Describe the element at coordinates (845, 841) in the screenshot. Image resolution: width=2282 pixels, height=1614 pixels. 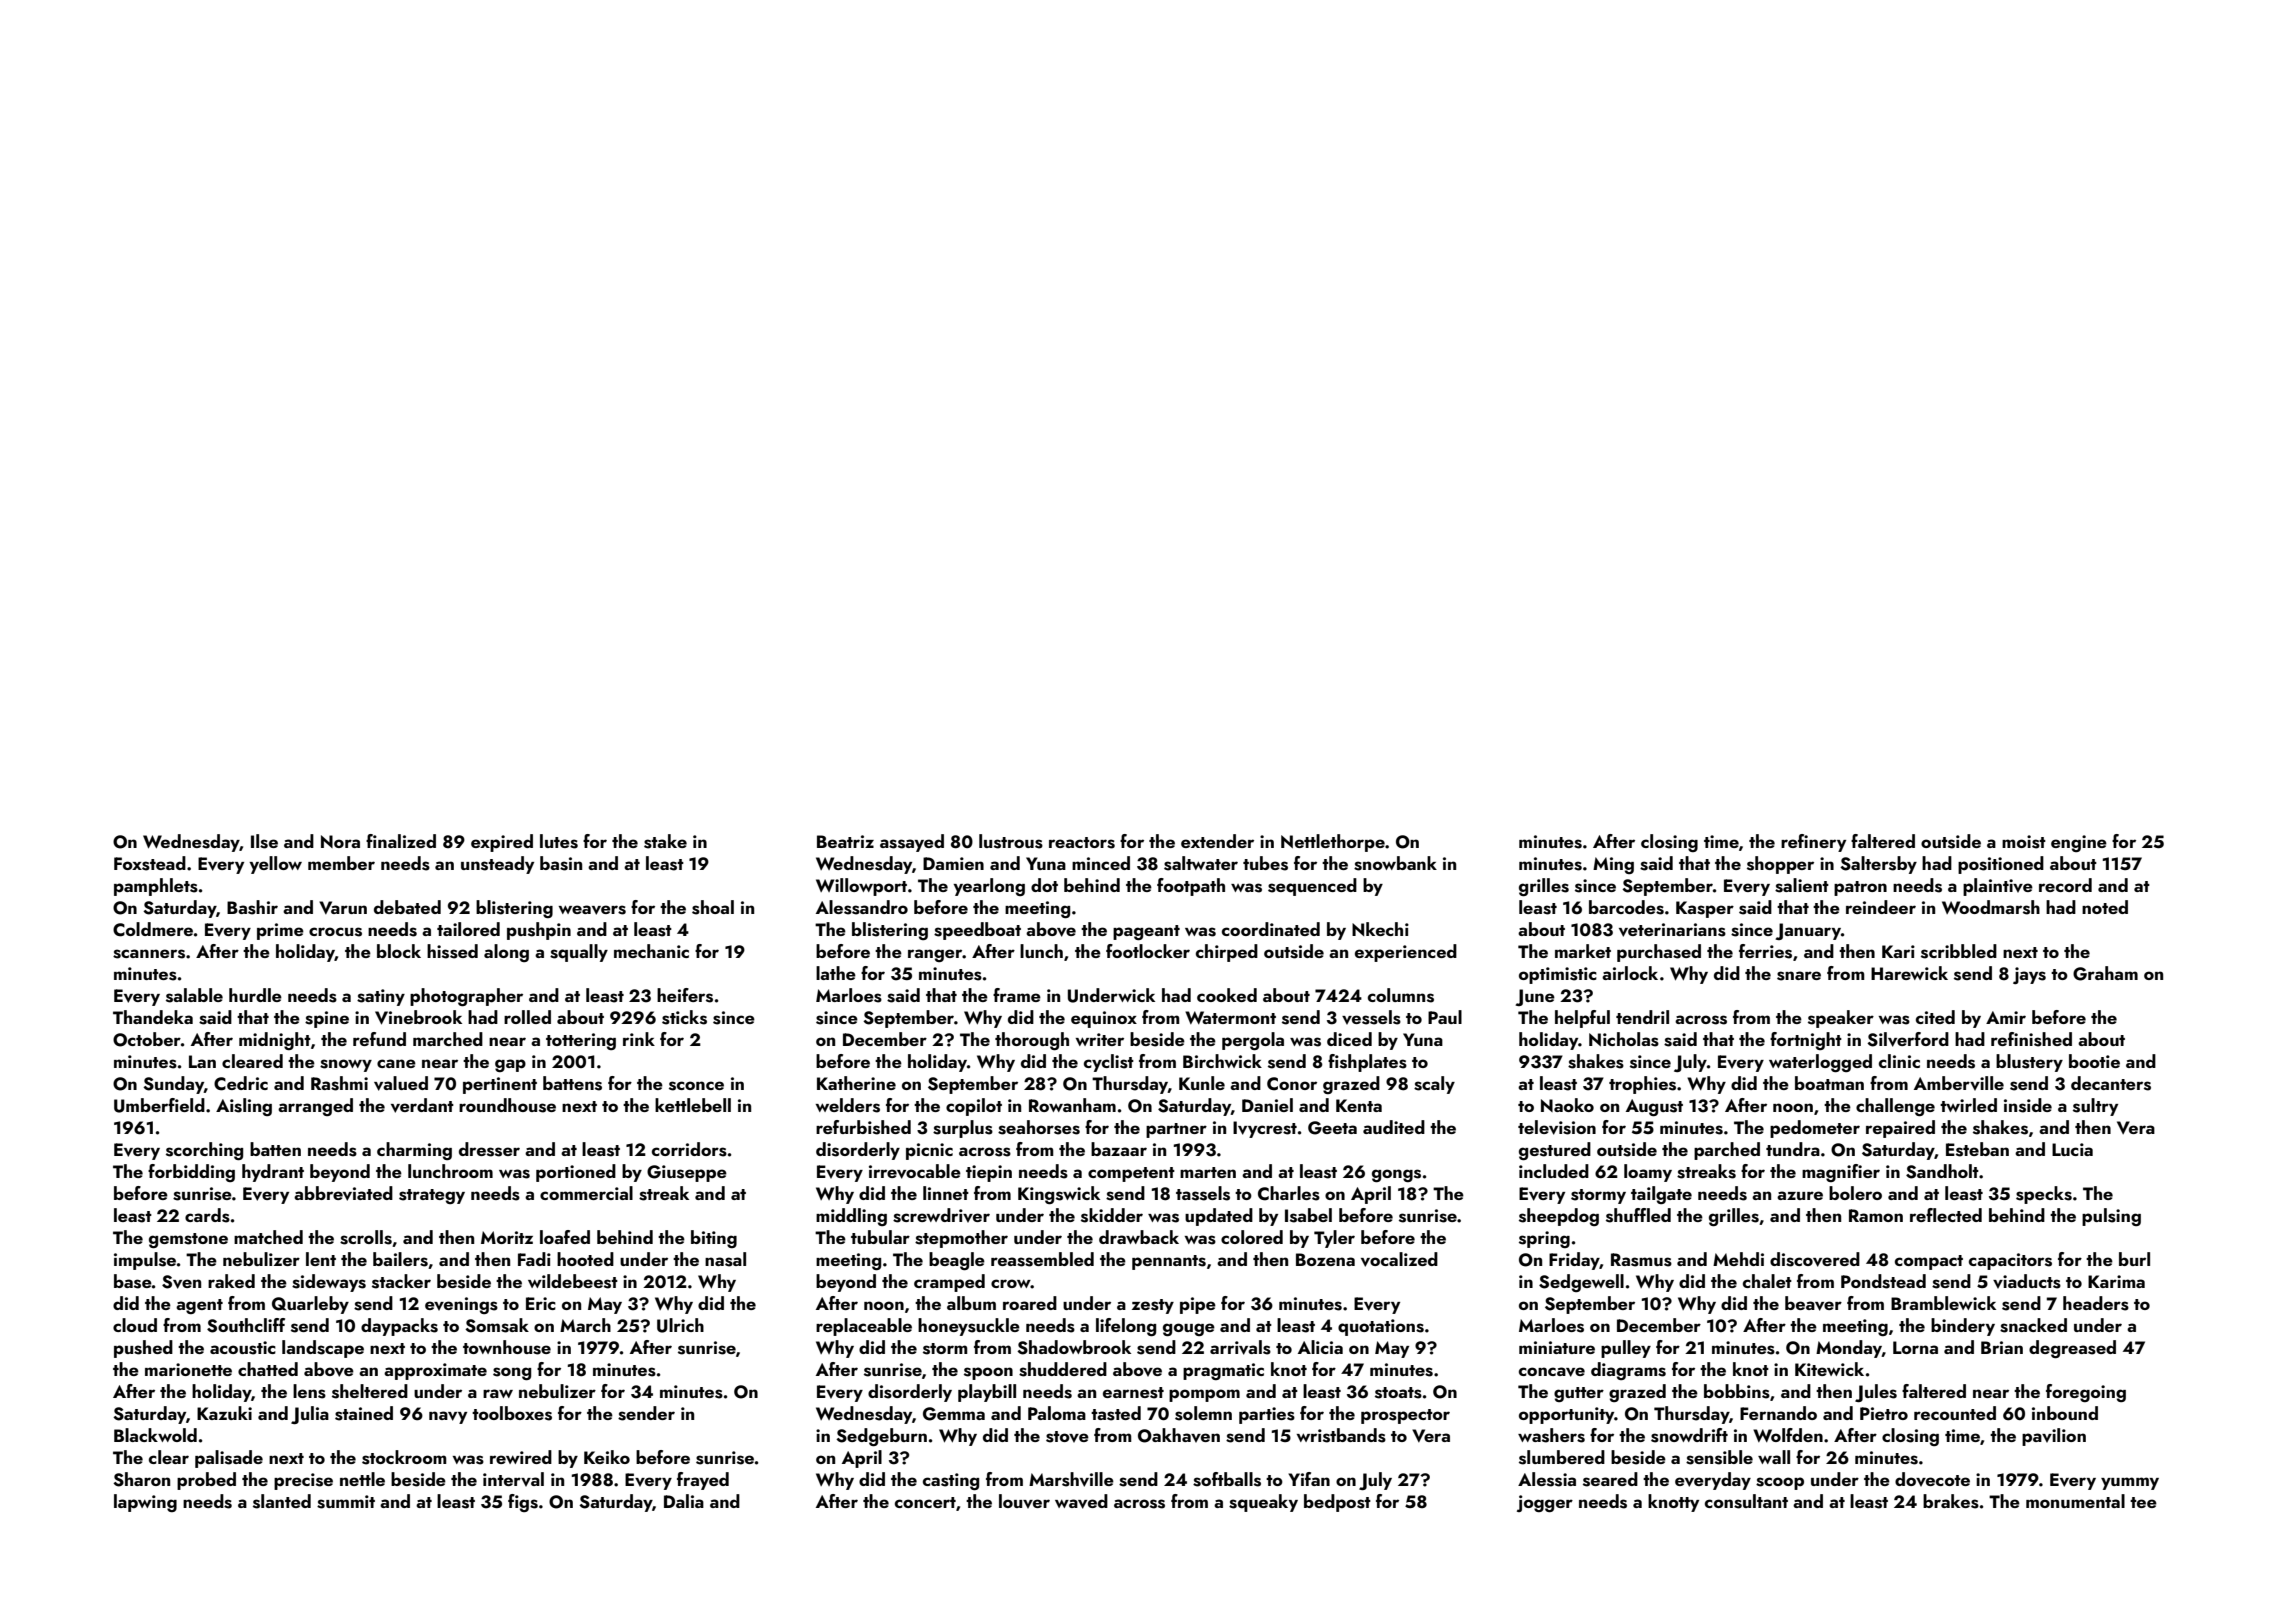
I see `Beatriz` at that location.
